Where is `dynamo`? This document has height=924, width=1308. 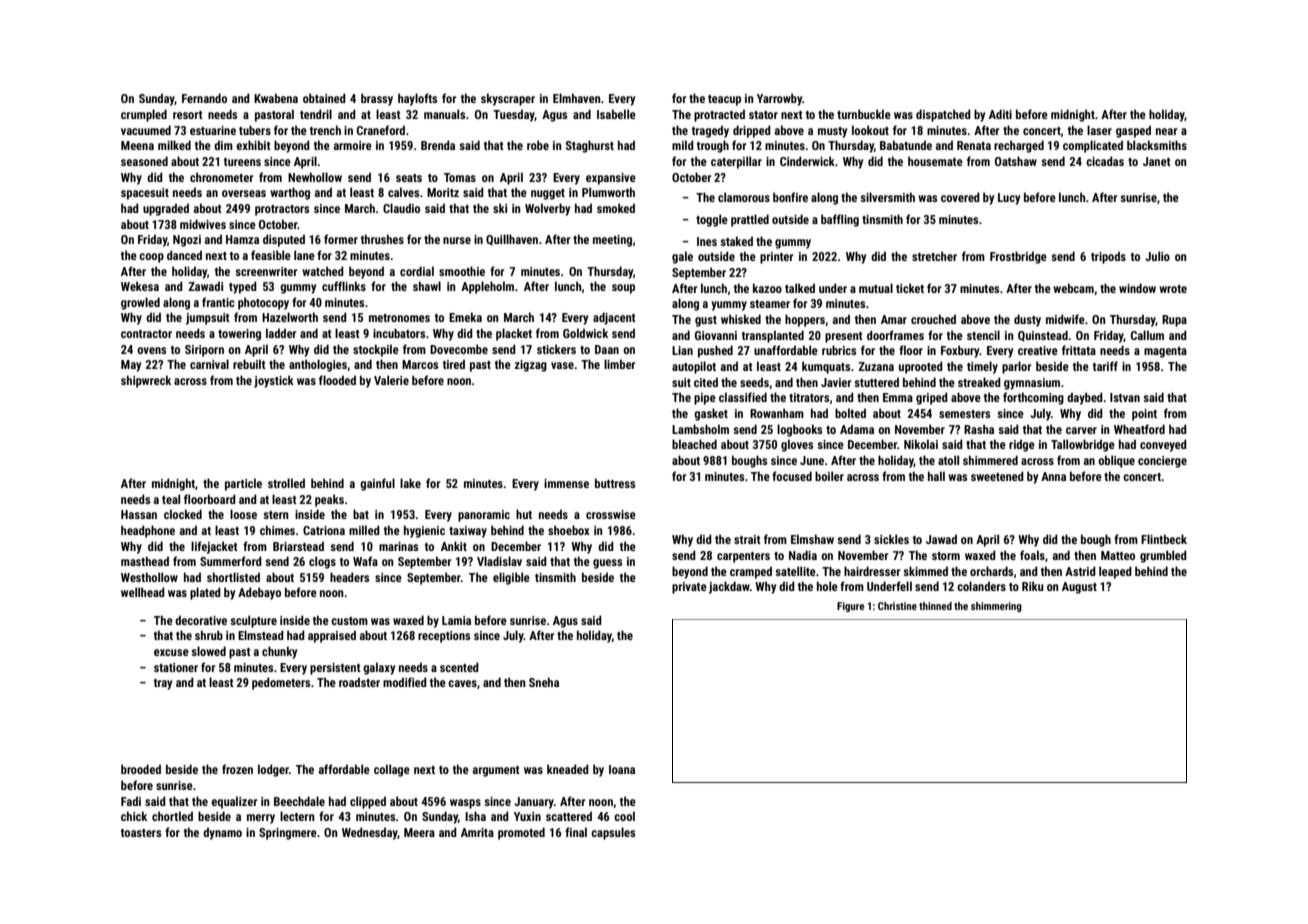 dynamo is located at coordinates (222, 833).
